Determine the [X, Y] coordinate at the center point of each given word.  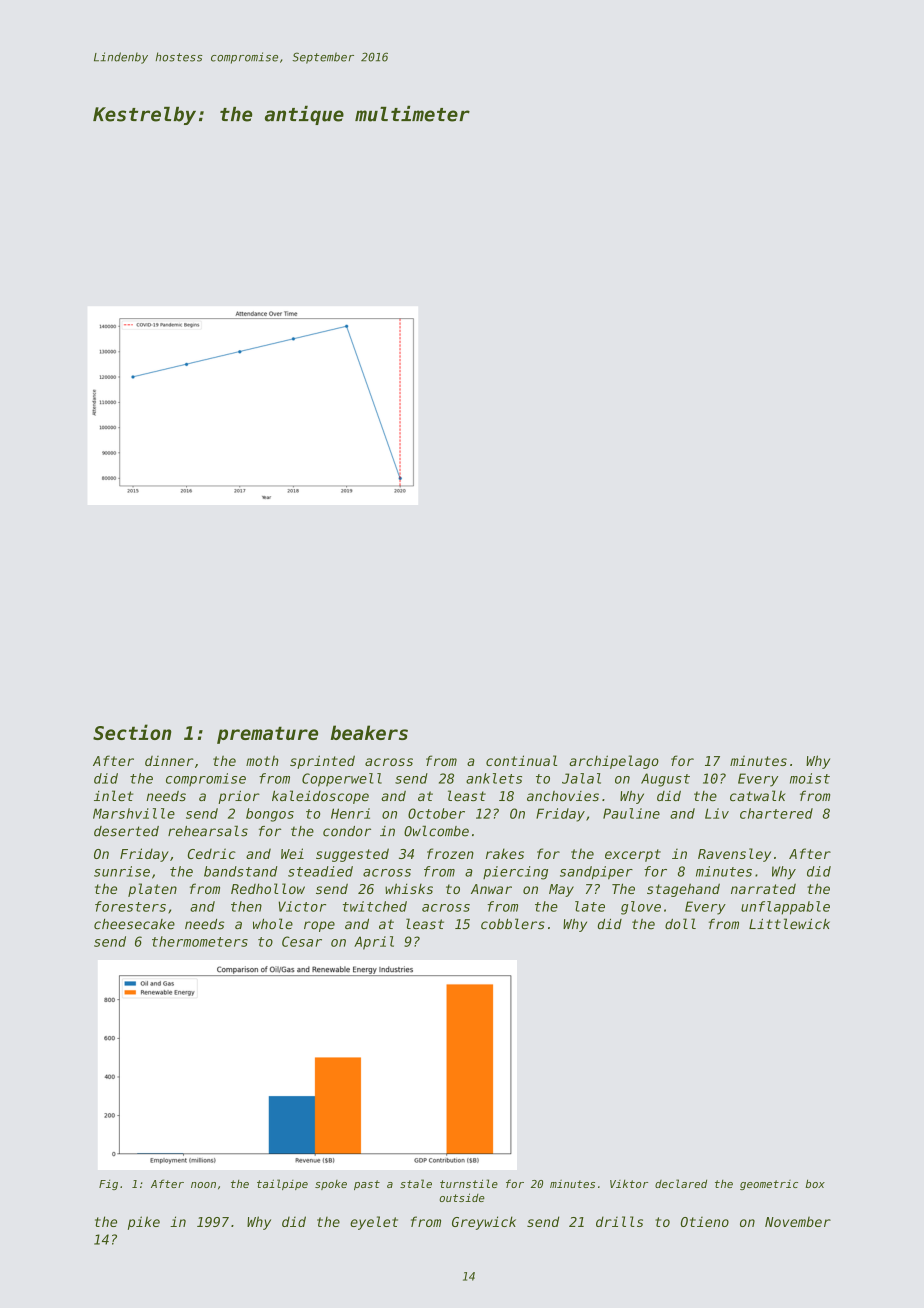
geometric [769, 1185]
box [815, 1183]
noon [203, 1185]
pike [144, 1223]
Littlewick [789, 924]
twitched [375, 906]
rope [319, 926]
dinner [169, 761]
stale [416, 1183]
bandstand [240, 871]
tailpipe [282, 1184]
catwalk [758, 795]
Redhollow [268, 888]
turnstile [469, 1183]
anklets [494, 778]
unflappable [785, 908]
